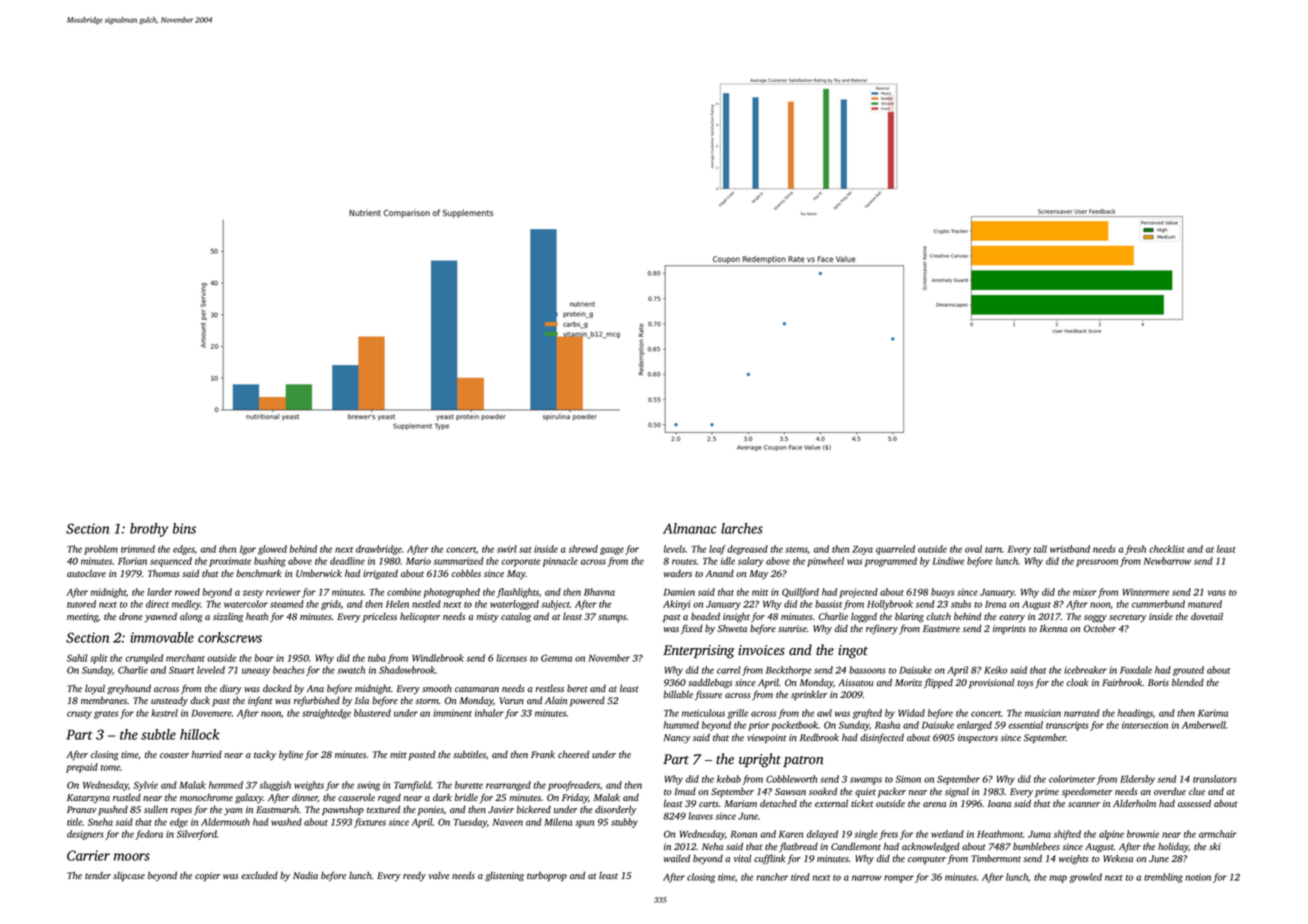  I want to click on Wintermere, so click(1145, 592).
